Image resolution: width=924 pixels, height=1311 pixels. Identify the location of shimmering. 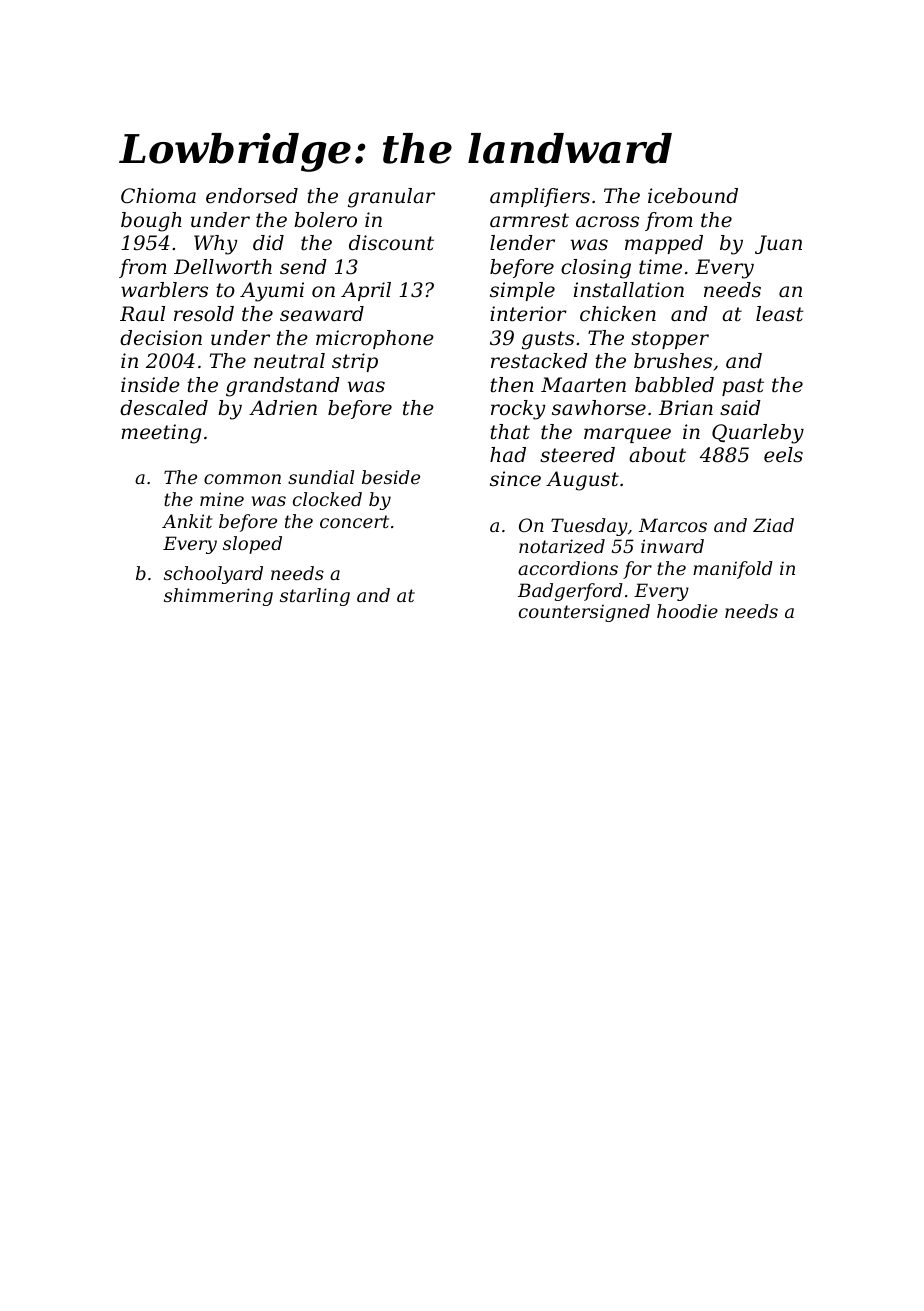
(218, 597).
